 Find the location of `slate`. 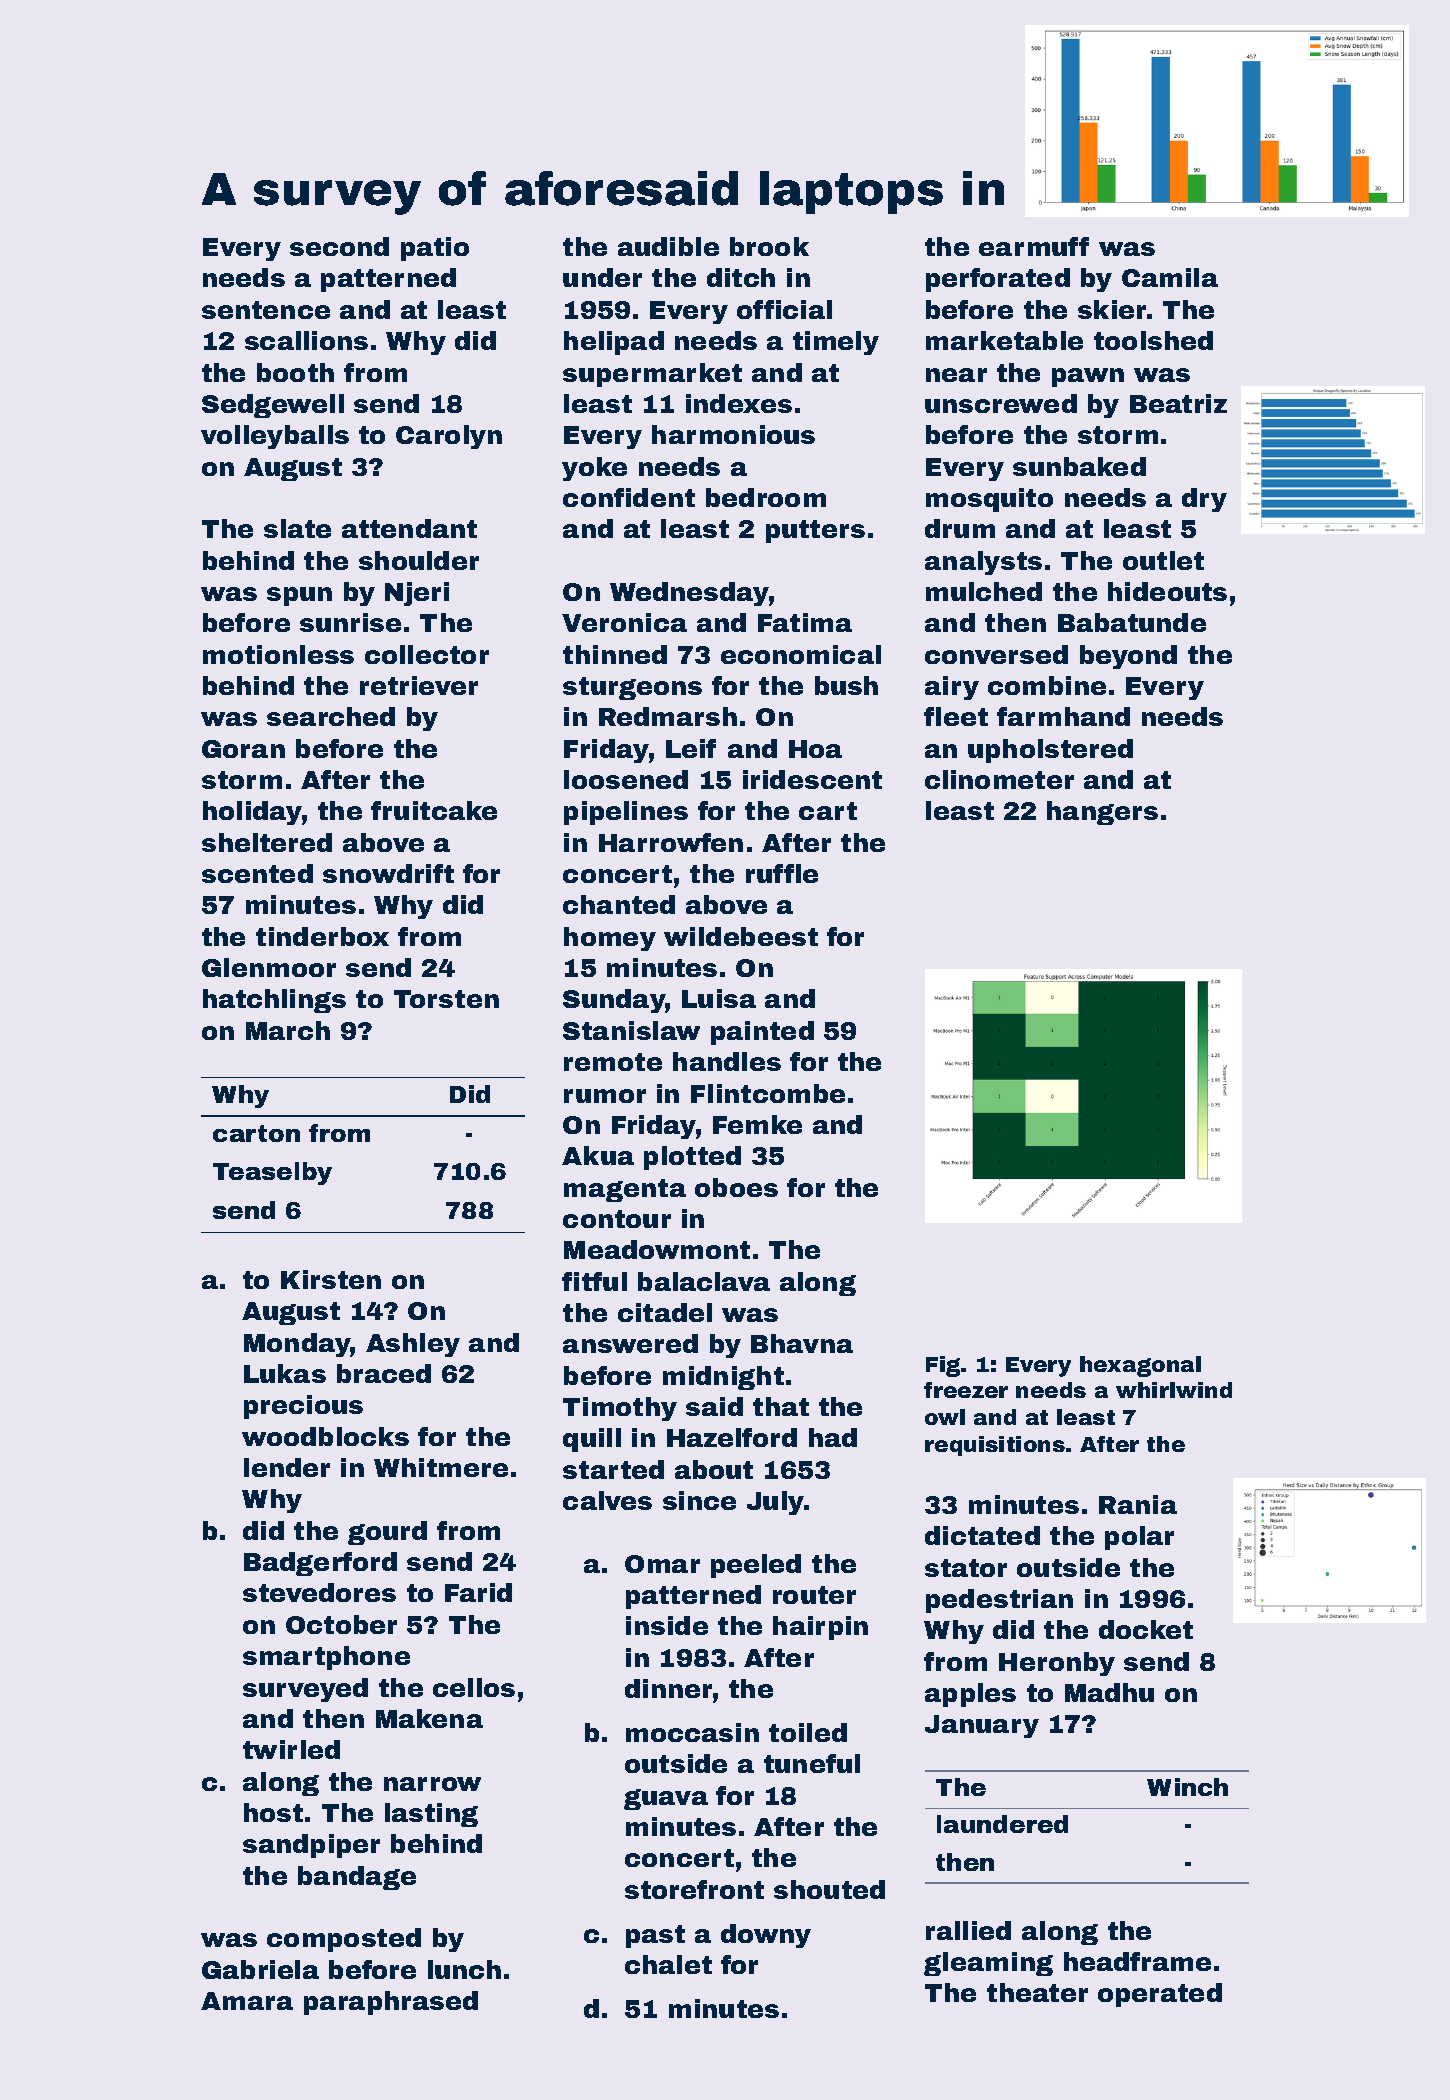

slate is located at coordinates (297, 528).
